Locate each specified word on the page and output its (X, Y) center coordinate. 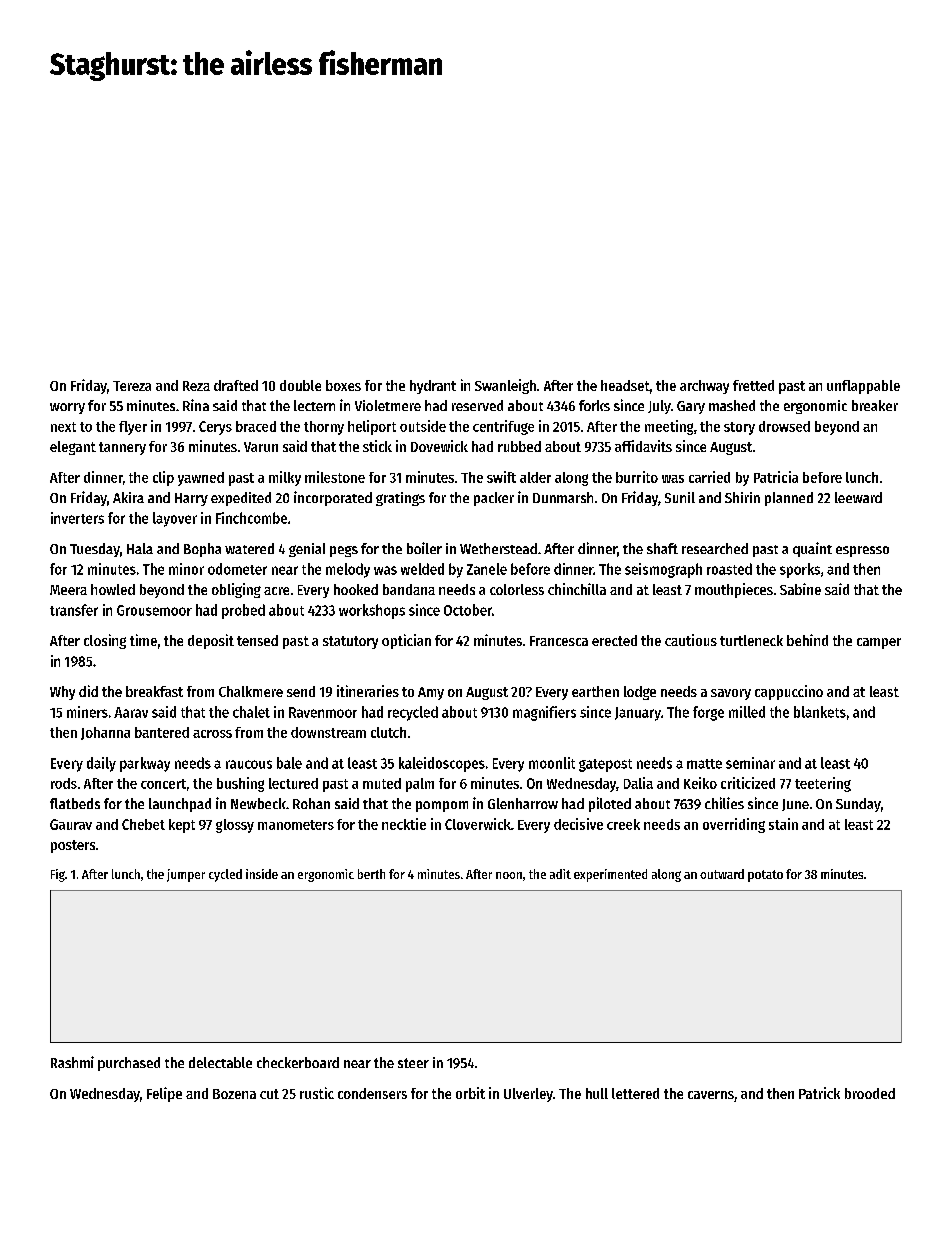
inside (262, 874)
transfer (74, 610)
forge (708, 713)
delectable (220, 1062)
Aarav (131, 712)
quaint (812, 549)
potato (765, 876)
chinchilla (577, 589)
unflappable (863, 387)
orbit (470, 1093)
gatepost (605, 765)
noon (509, 875)
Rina (196, 405)
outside (423, 426)
